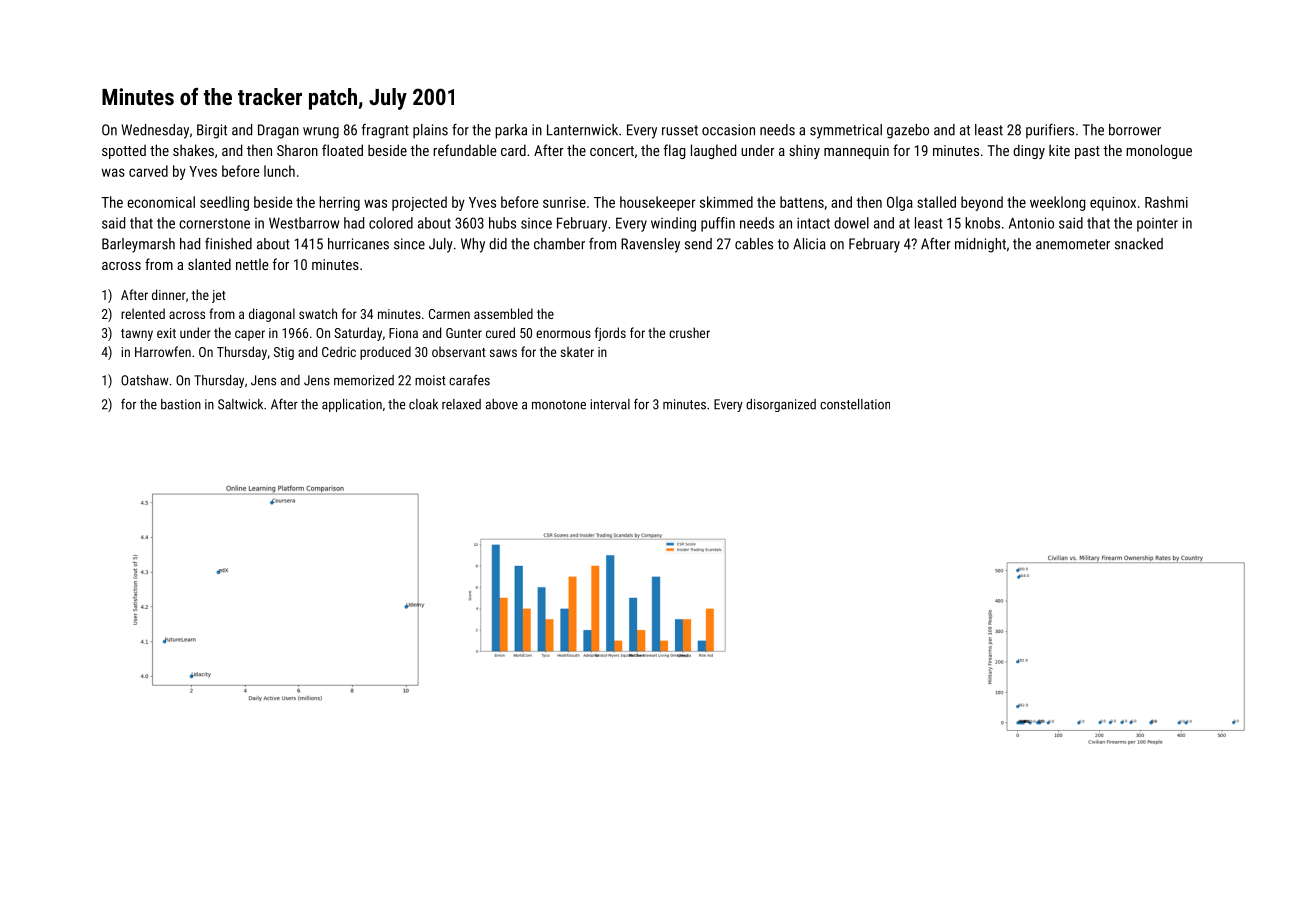 This page has height=924, width=1308. What do you see at coordinates (503, 313) in the page?
I see `assembled` at bounding box center [503, 313].
